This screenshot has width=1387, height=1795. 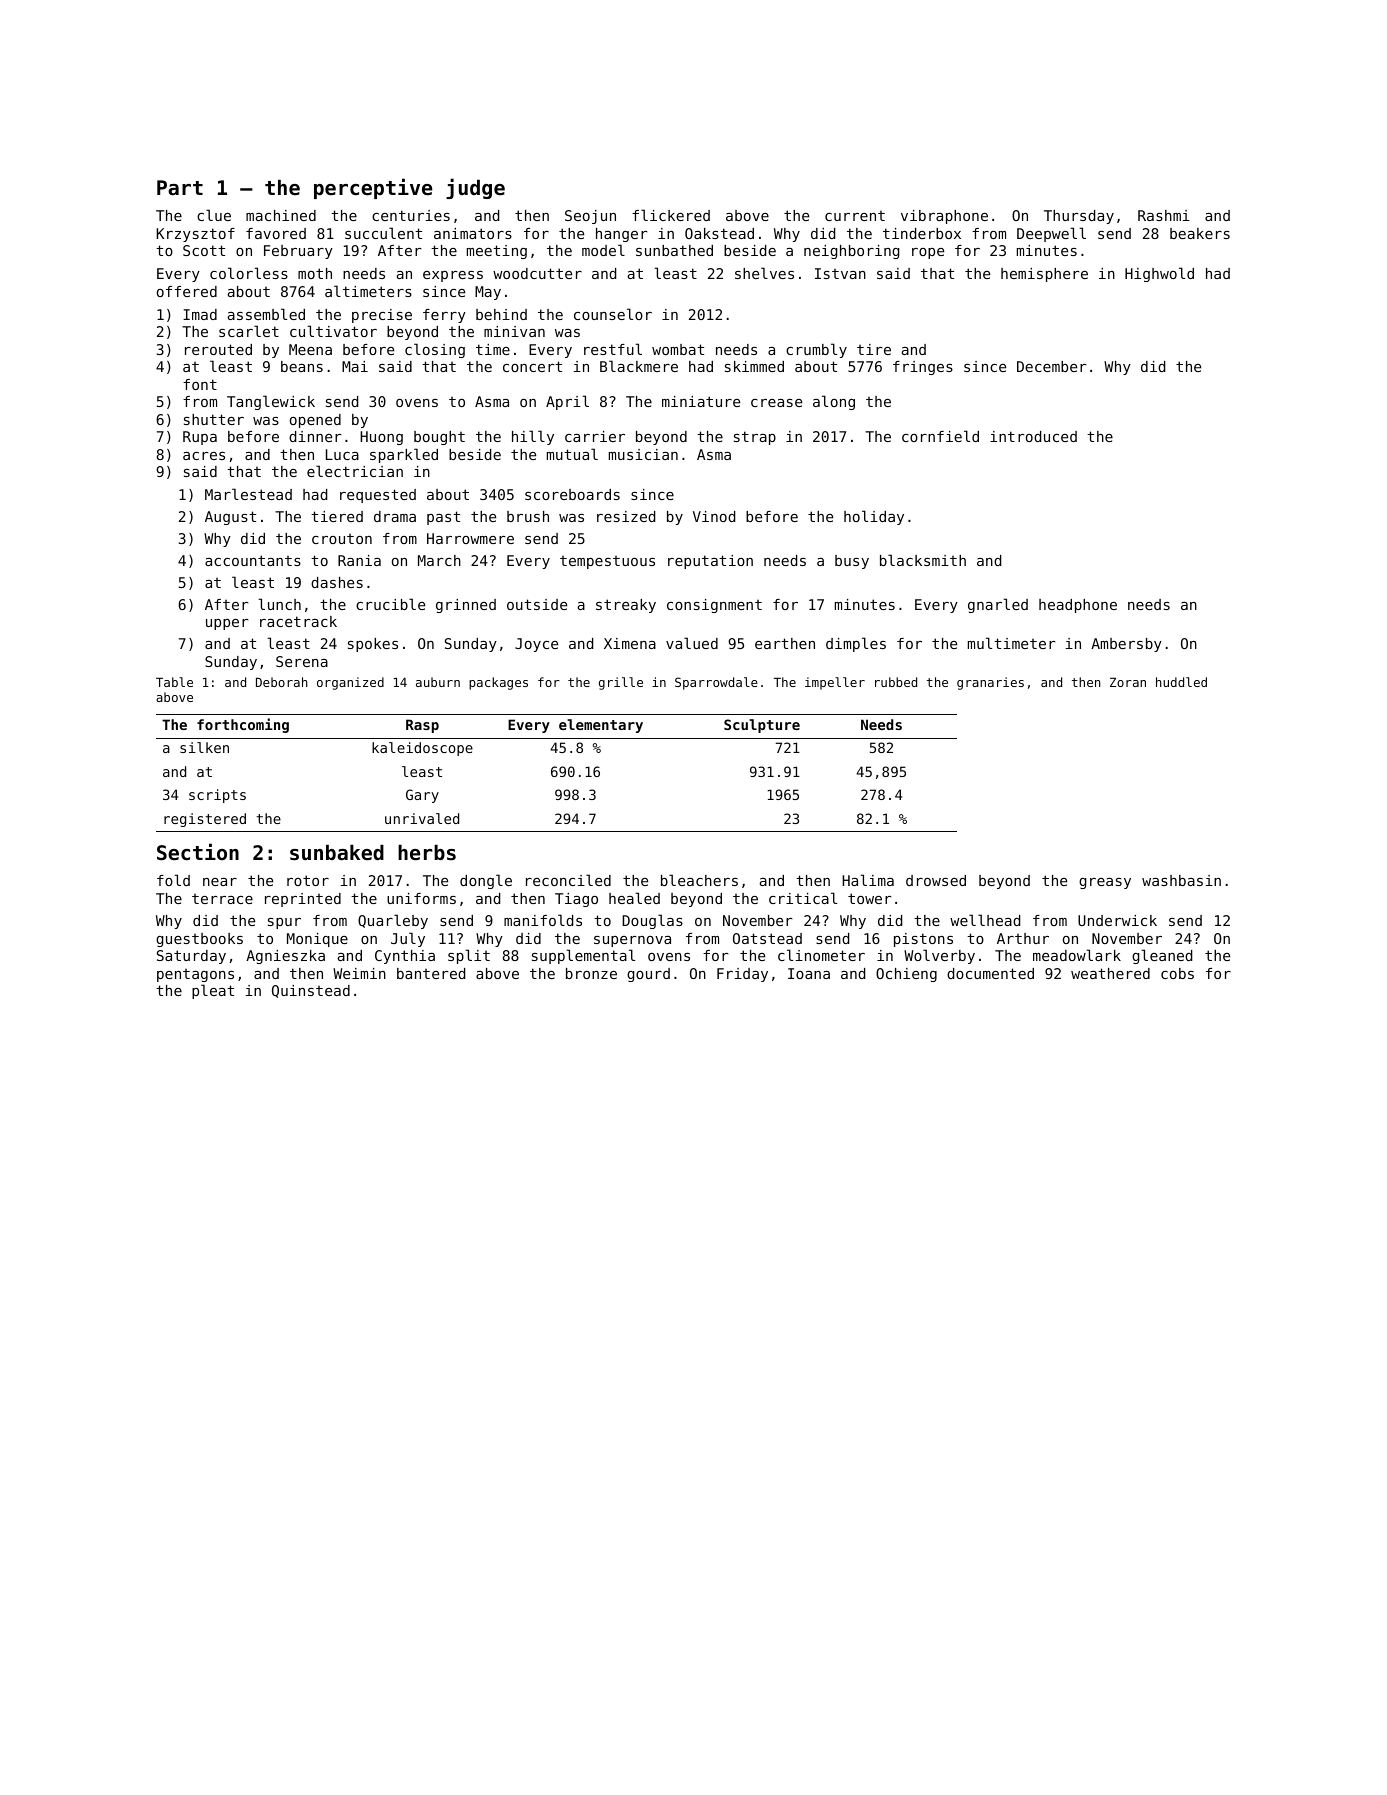 What do you see at coordinates (373, 188) in the screenshot?
I see `perceptive` at bounding box center [373, 188].
